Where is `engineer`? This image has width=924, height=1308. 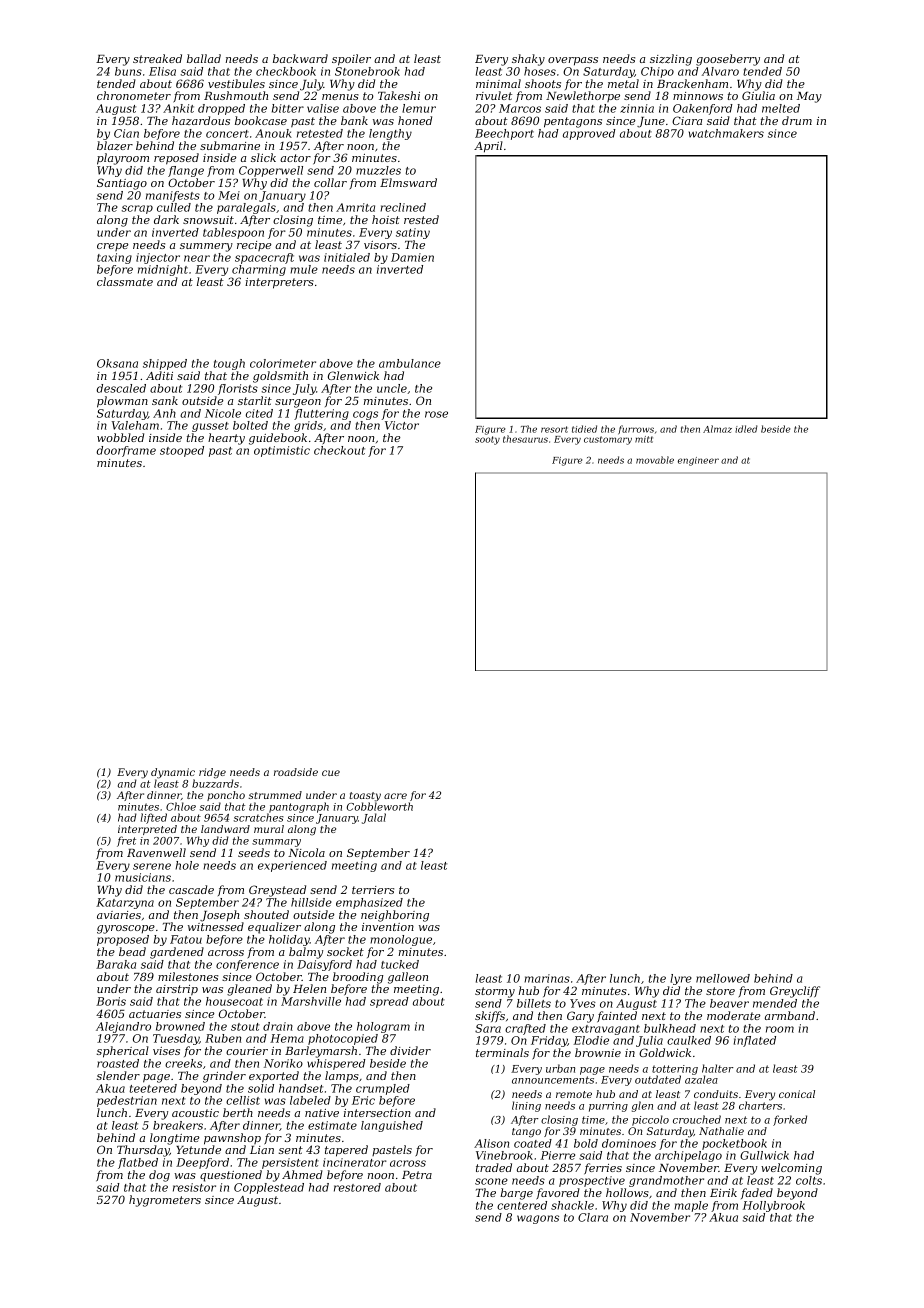 engineer is located at coordinates (698, 461).
